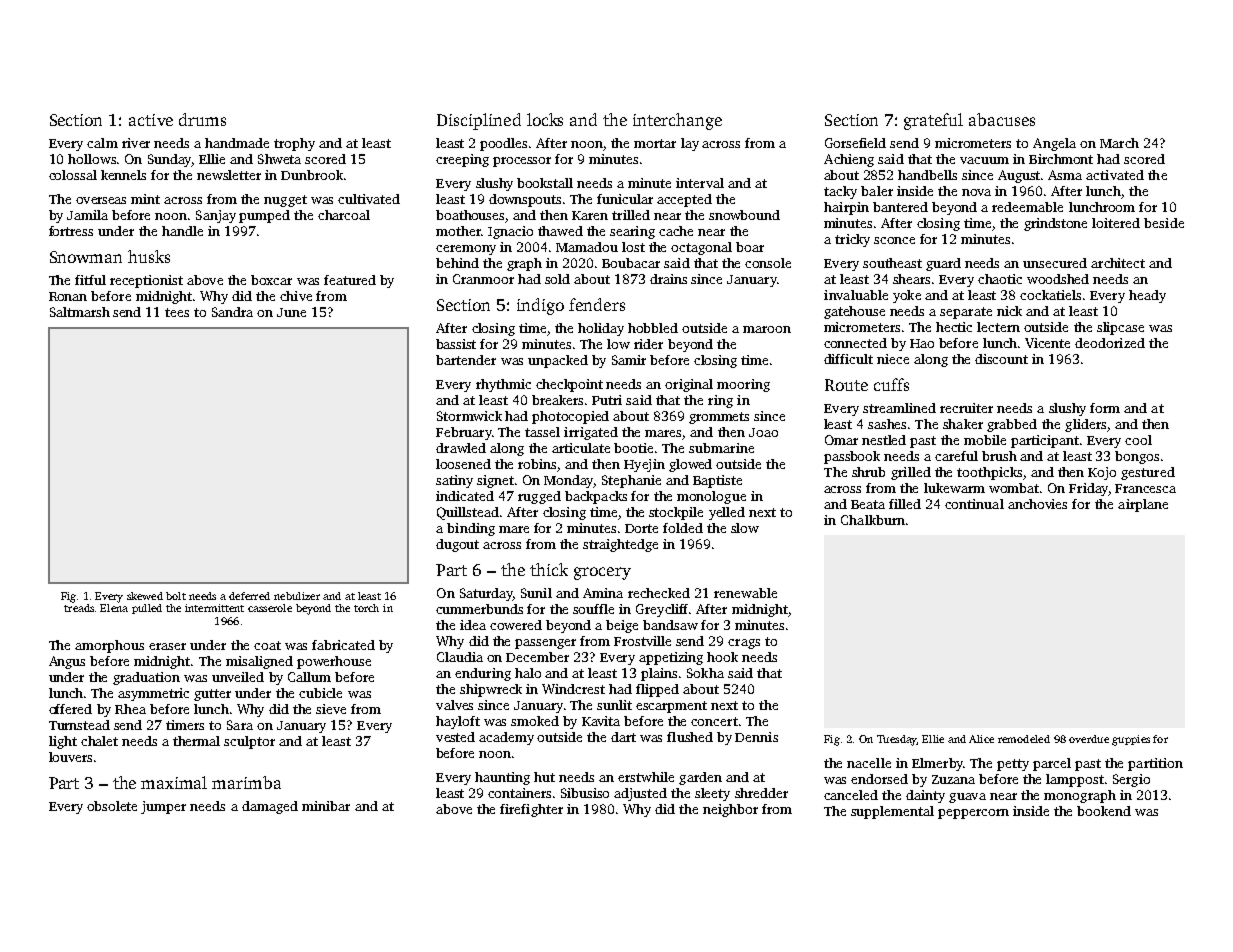 The height and width of the page is (952, 1233). I want to click on light, so click(63, 742).
